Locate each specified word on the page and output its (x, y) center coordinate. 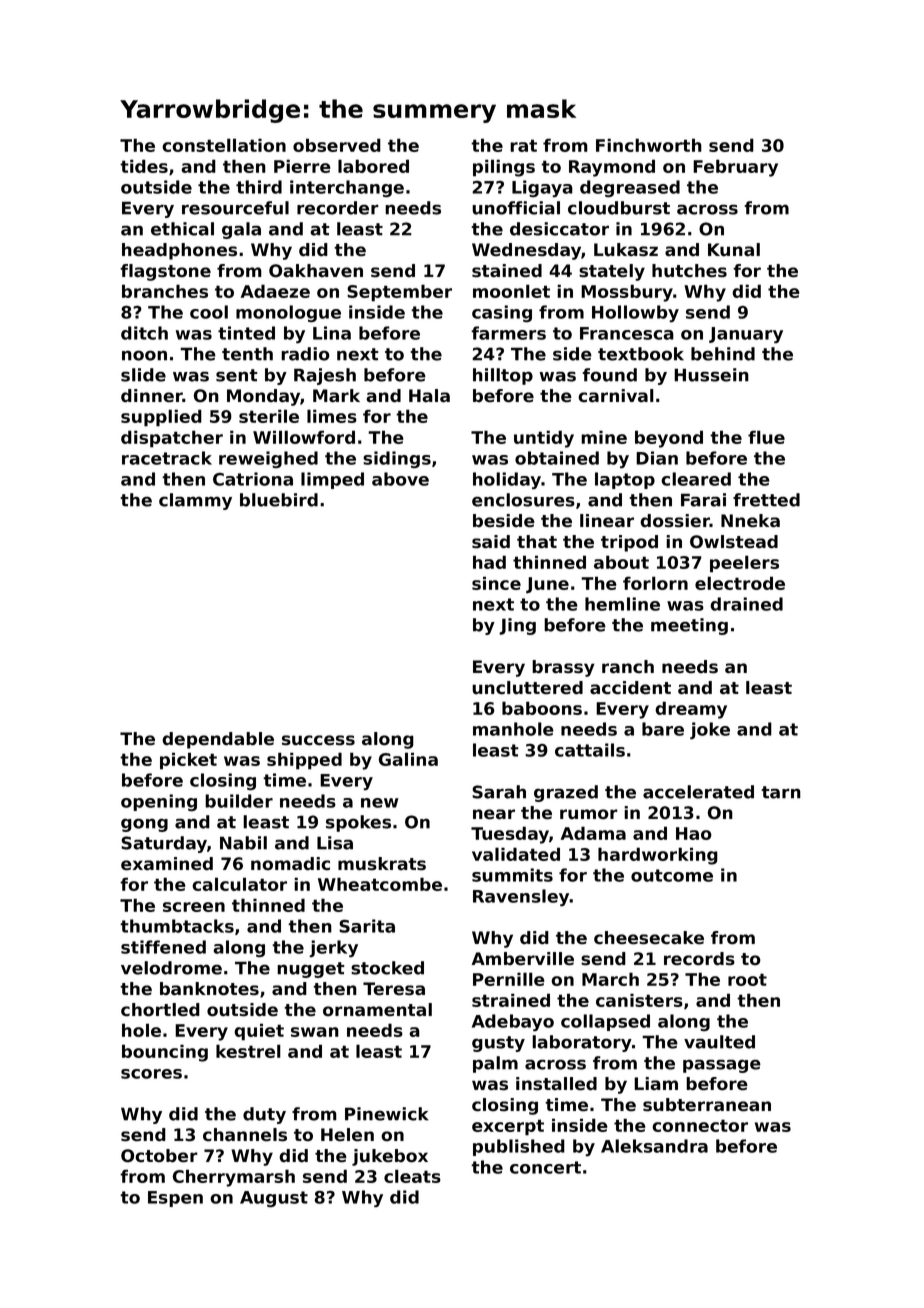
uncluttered (527, 688)
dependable (218, 740)
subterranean (707, 1105)
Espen (175, 1199)
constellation (224, 145)
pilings (504, 168)
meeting (689, 626)
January (746, 335)
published (519, 1147)
